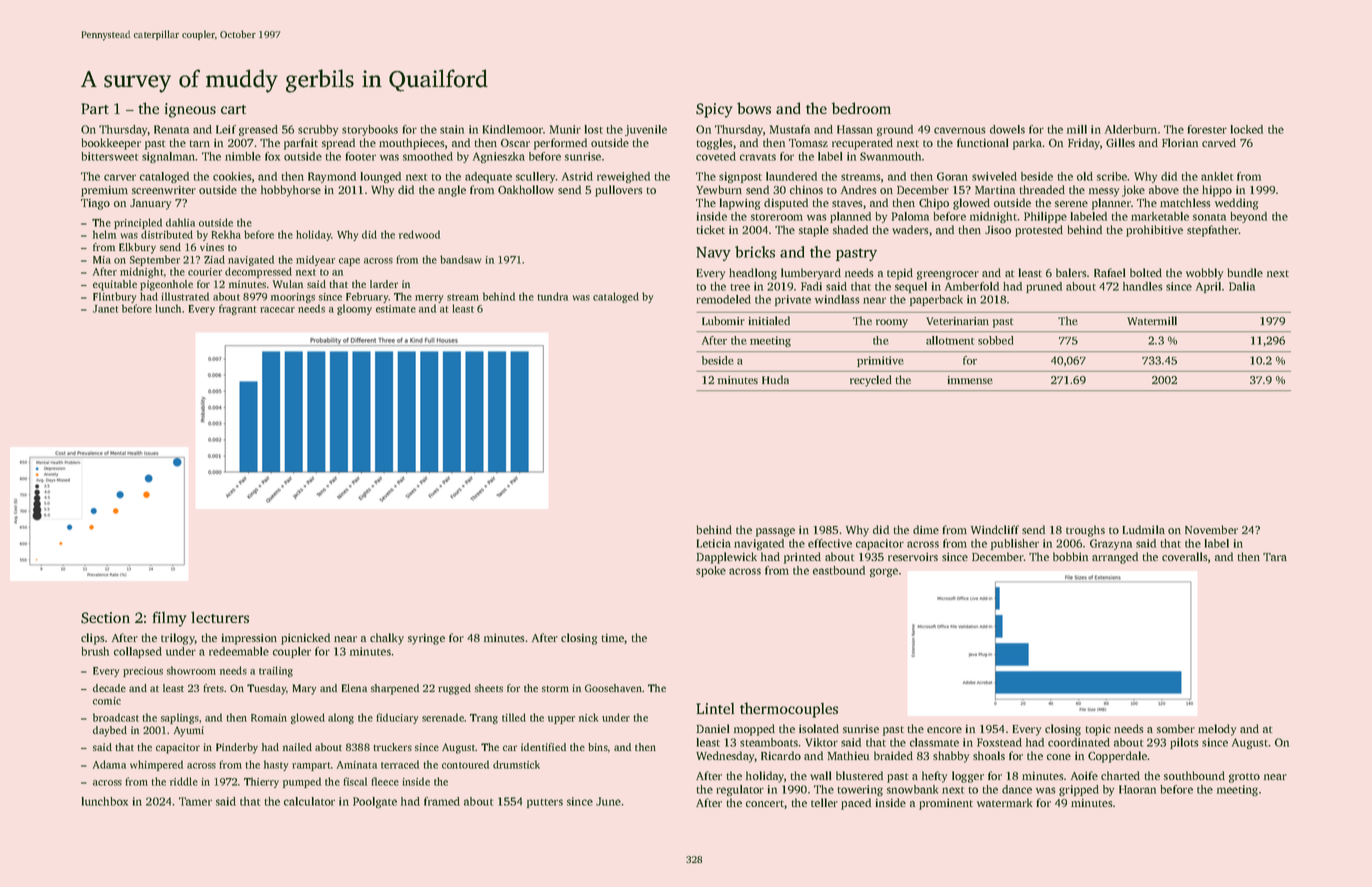  What do you see at coordinates (1207, 129) in the document?
I see `forester` at bounding box center [1207, 129].
